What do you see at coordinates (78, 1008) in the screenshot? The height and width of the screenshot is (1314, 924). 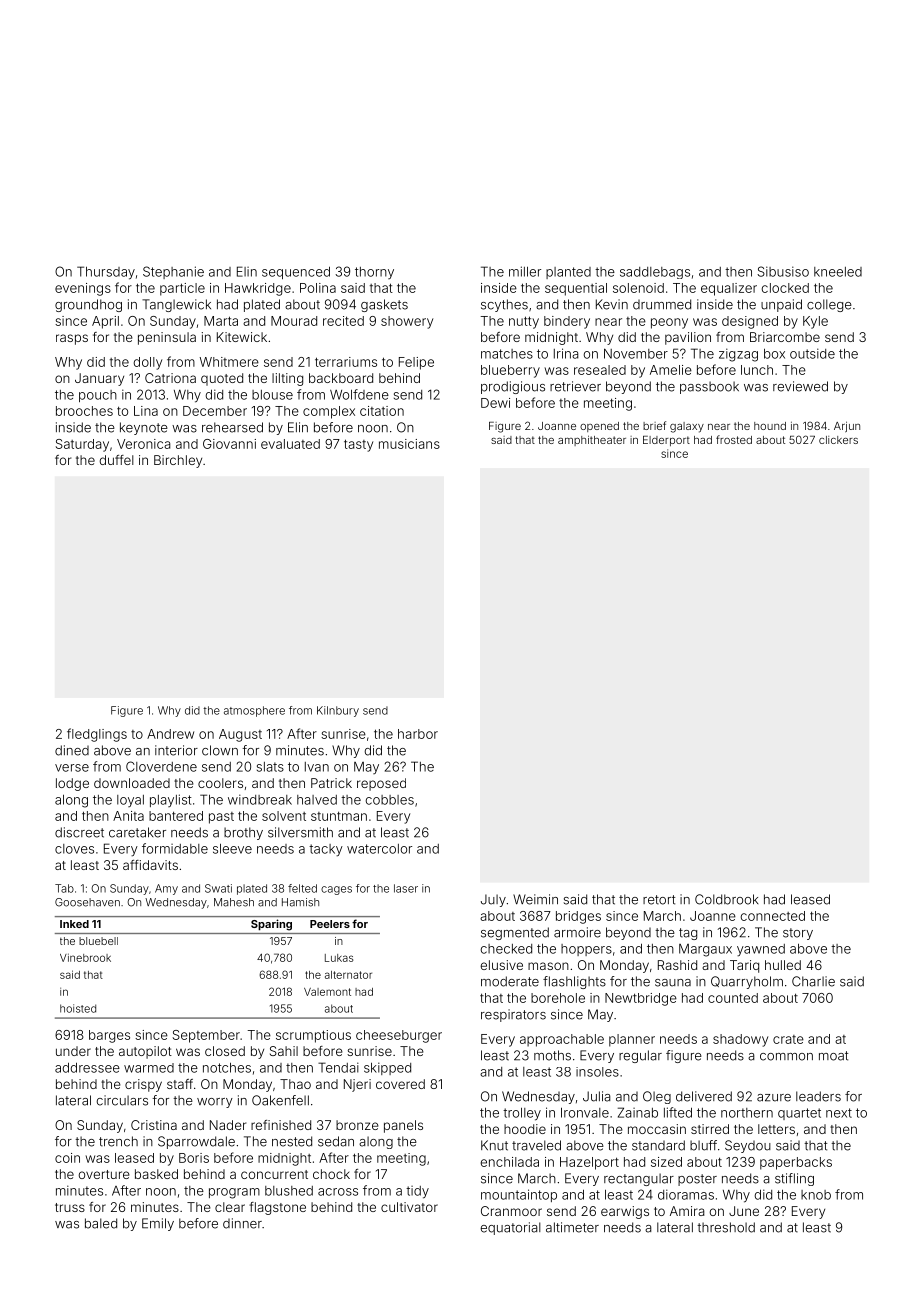 I see `hoisted` at bounding box center [78, 1008].
